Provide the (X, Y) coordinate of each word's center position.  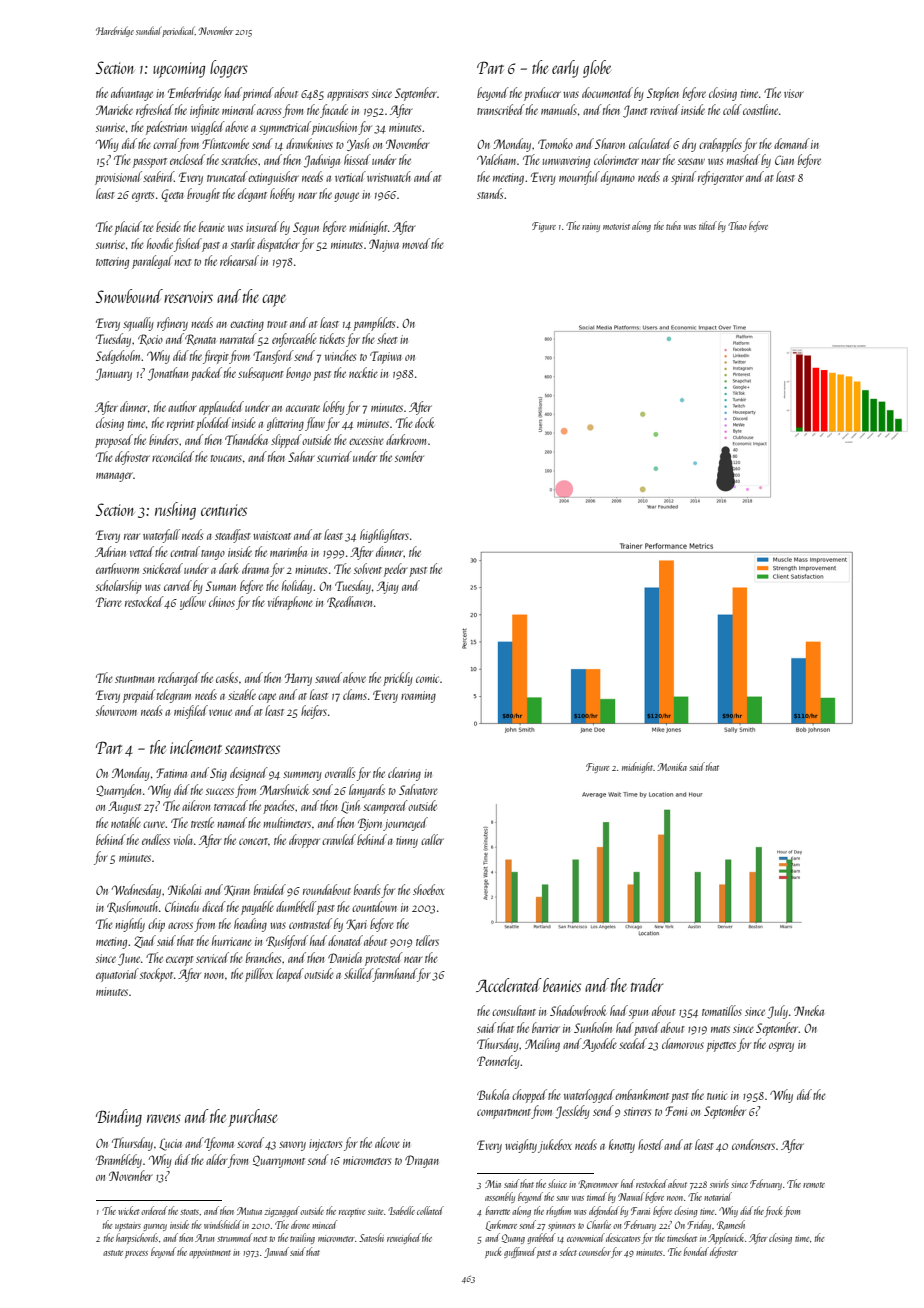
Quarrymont (279, 1161)
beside (168, 226)
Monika (672, 766)
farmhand (395, 975)
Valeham (496, 159)
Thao (737, 225)
